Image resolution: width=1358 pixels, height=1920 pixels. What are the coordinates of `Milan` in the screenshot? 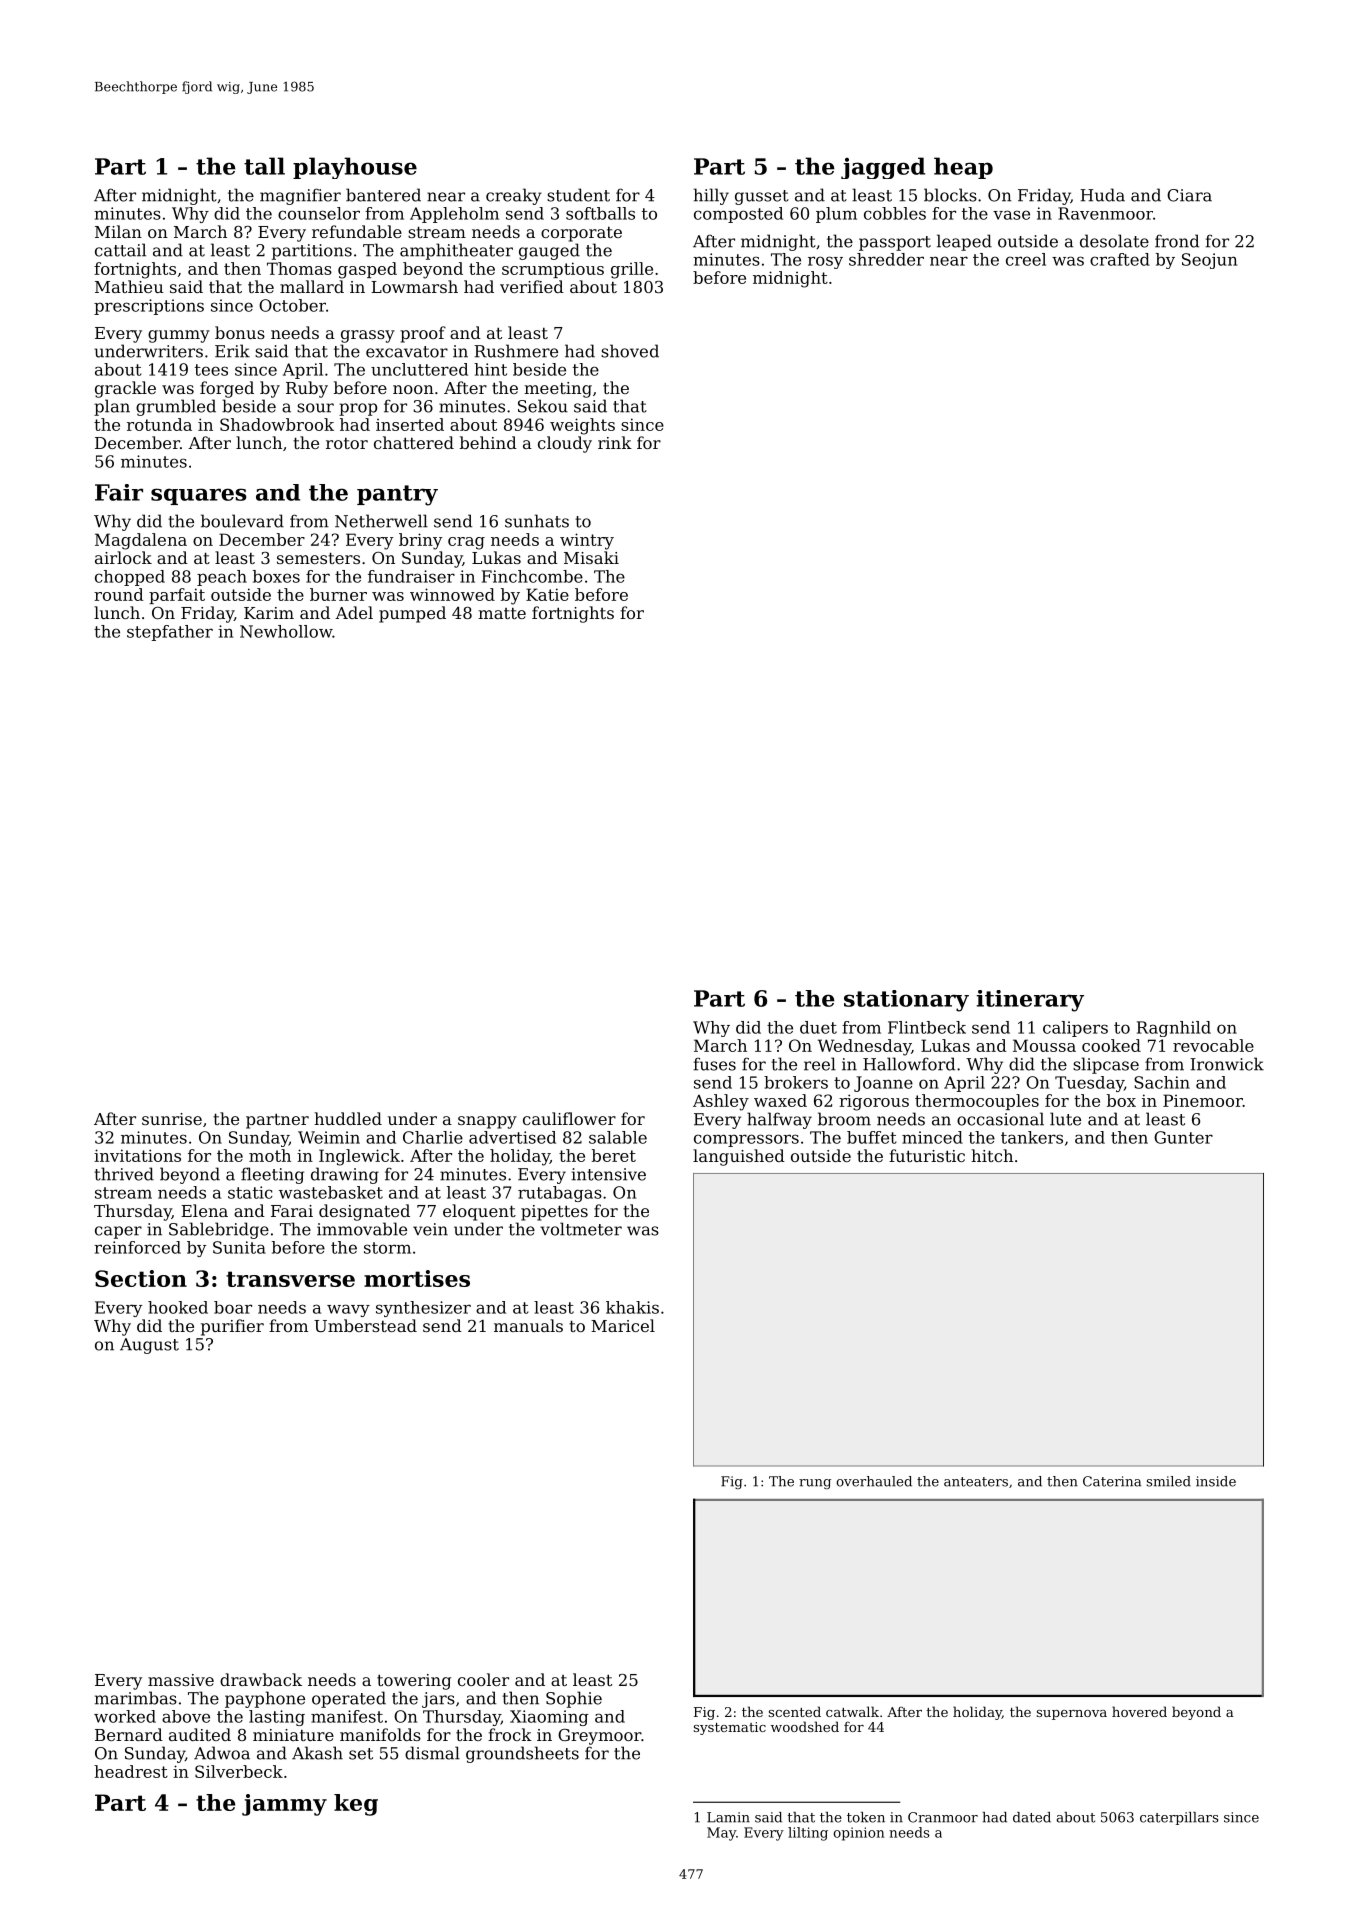 It's located at (118, 231).
